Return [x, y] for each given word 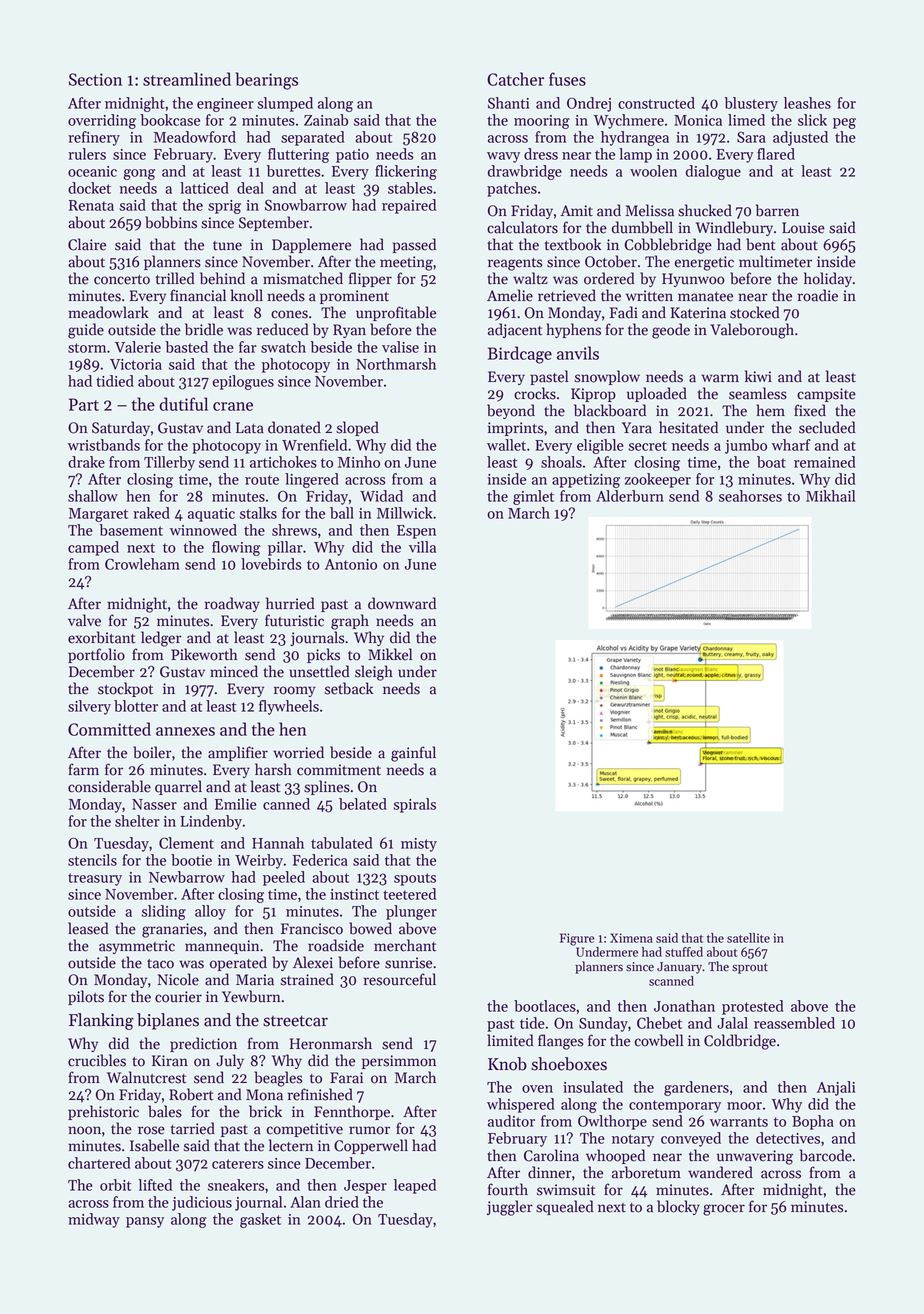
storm [87, 348]
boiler [152, 752]
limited [510, 1040]
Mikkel [390, 654]
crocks [535, 393]
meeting [406, 263]
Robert [191, 1094]
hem [770, 410]
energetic [704, 263]
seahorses [750, 496]
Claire [87, 244]
